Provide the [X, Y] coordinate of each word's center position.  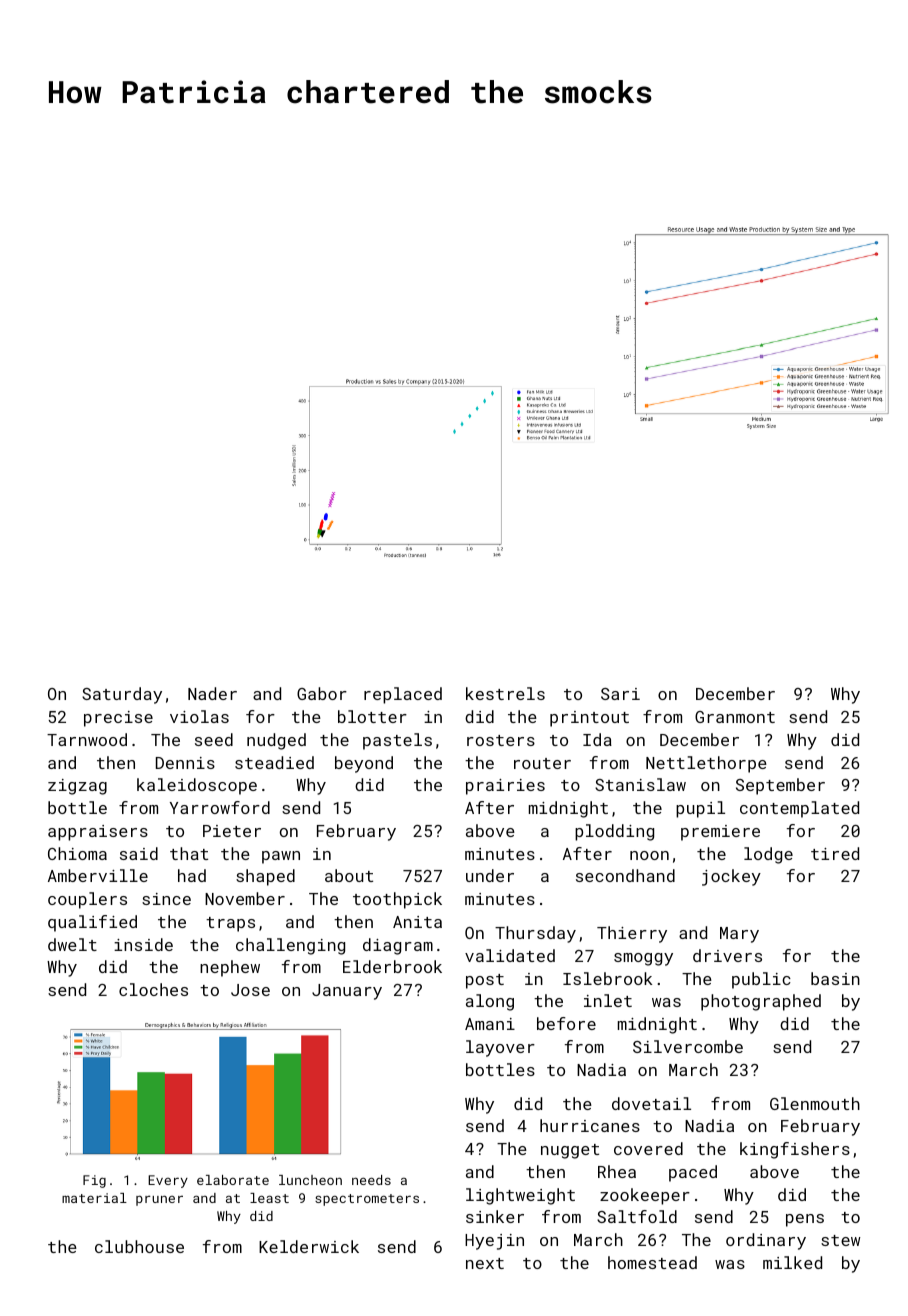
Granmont [735, 717]
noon [649, 855]
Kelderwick [309, 1246]
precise [118, 719]
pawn [281, 857]
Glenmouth [815, 1103]
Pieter [232, 831]
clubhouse [139, 1246]
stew [840, 1240]
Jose [250, 990]
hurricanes [590, 1125]
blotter [372, 716]
